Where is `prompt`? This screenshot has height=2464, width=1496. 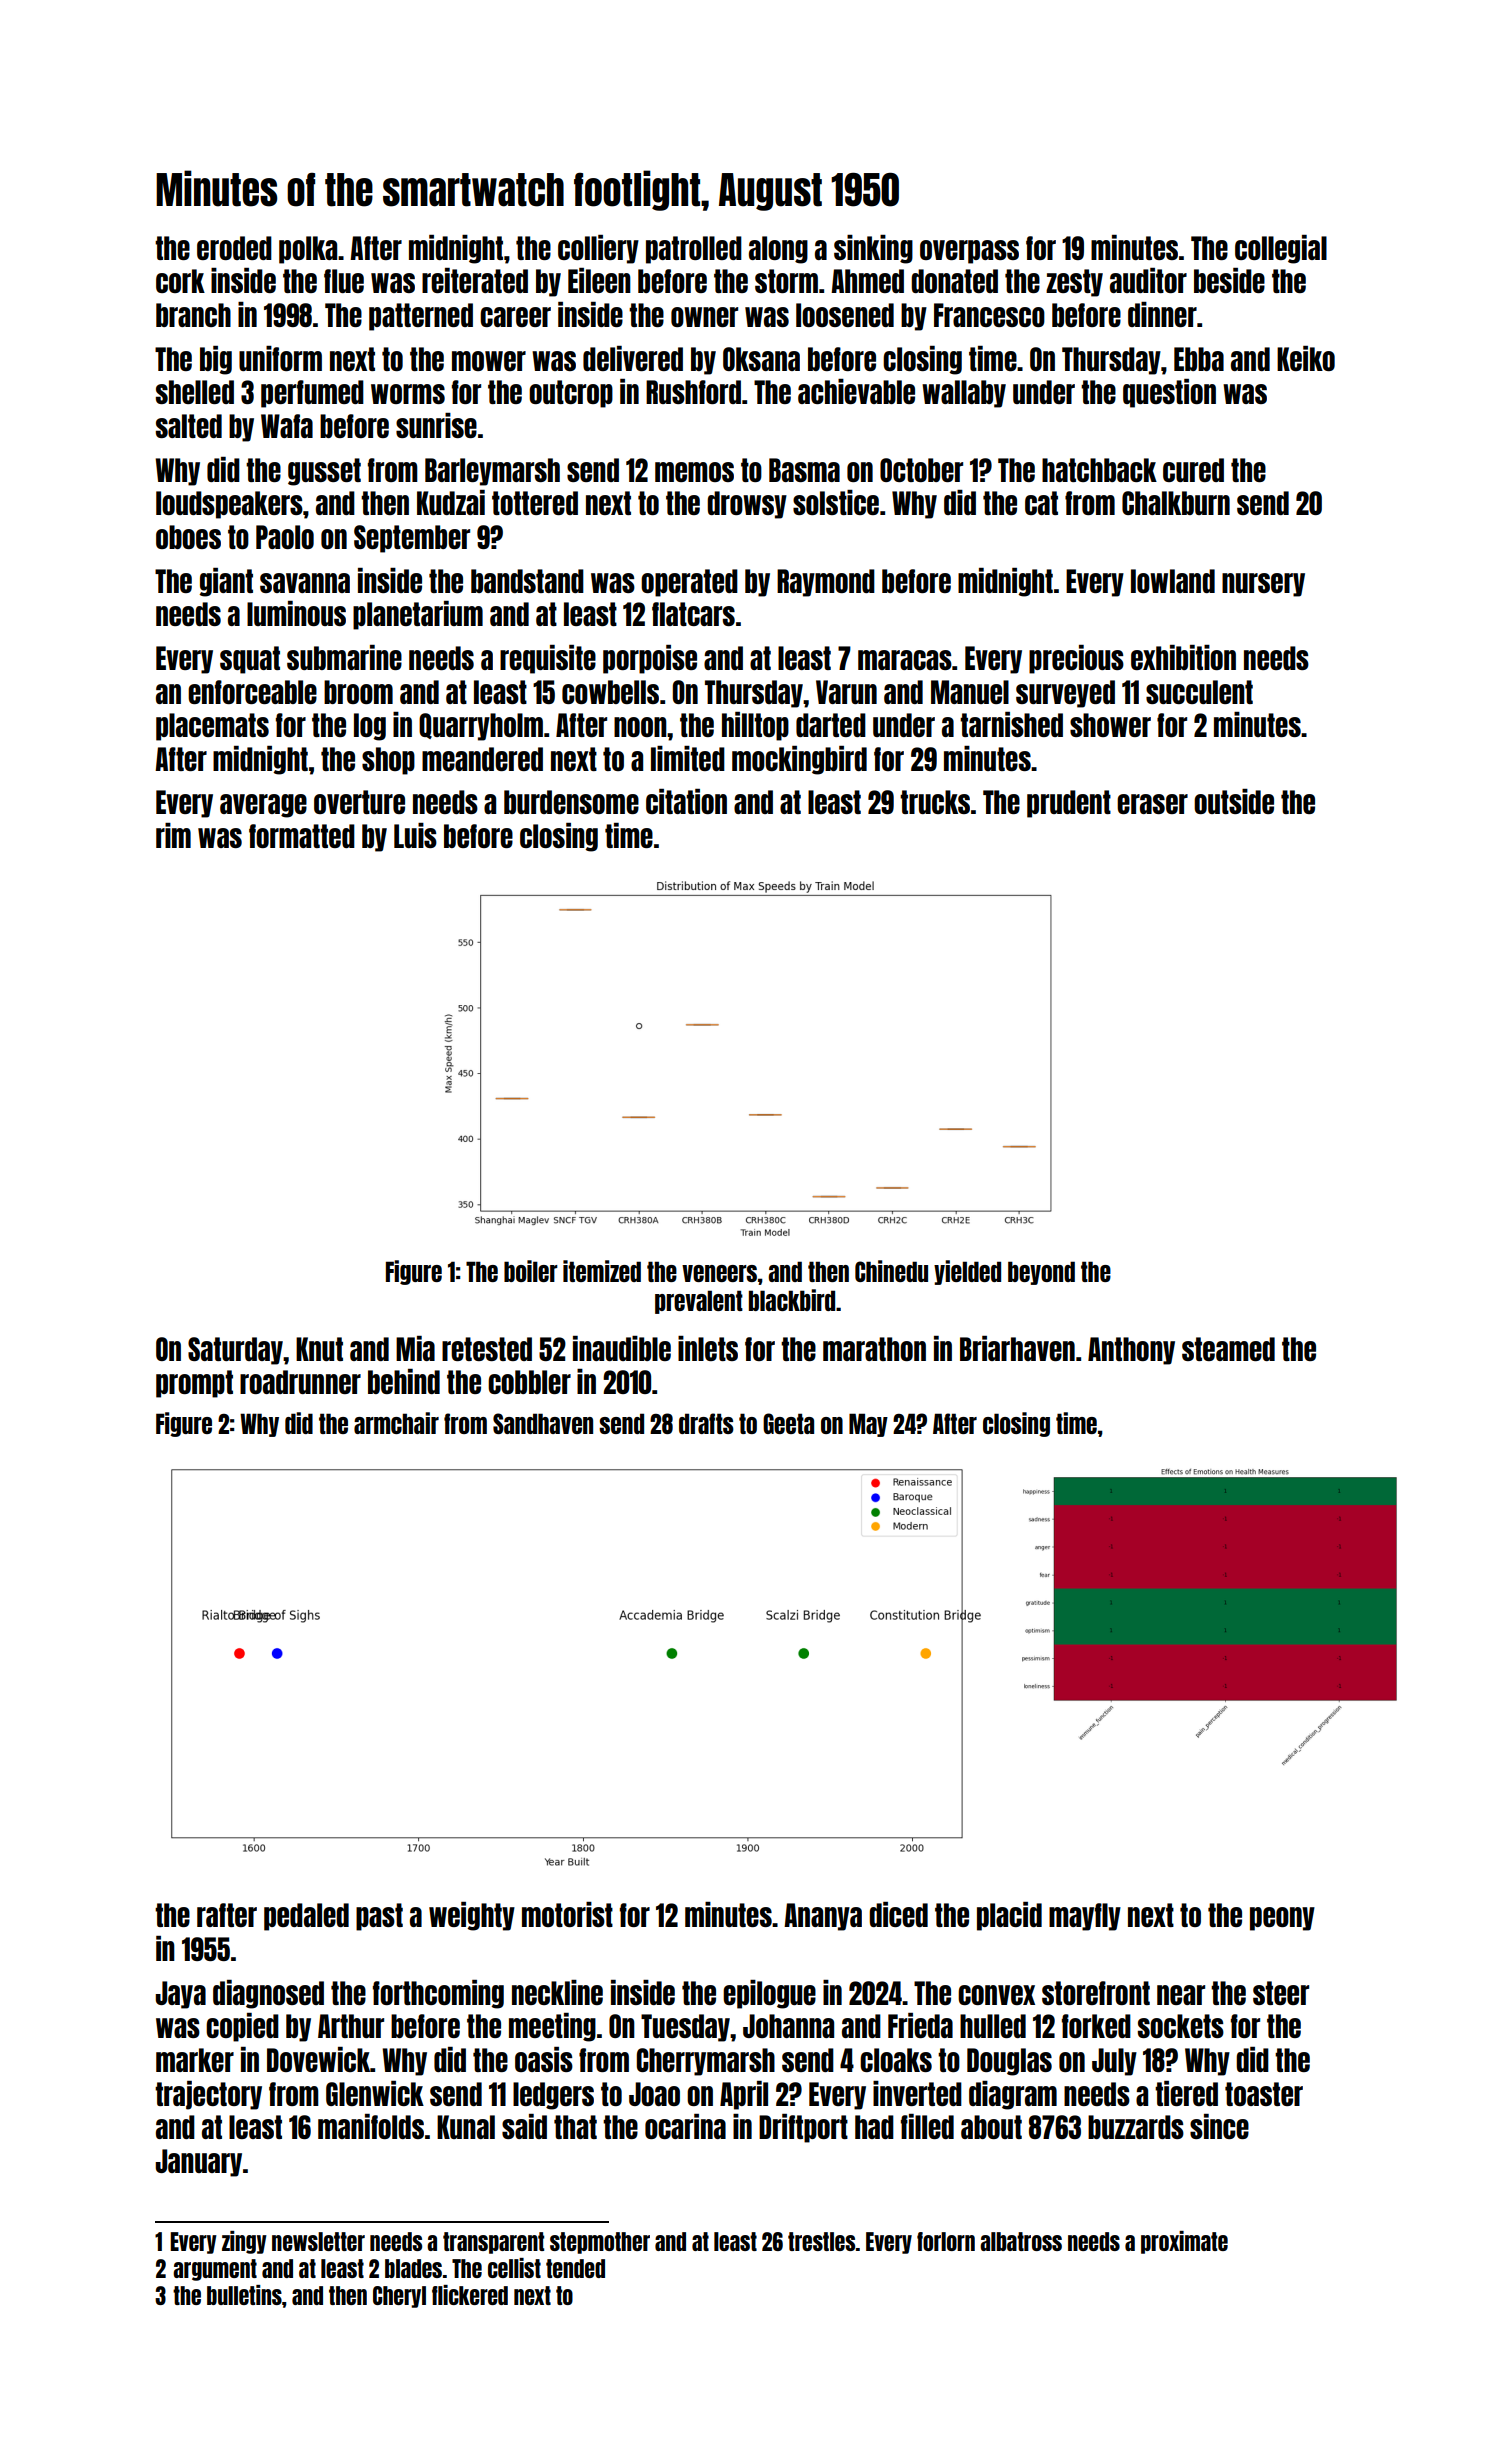 prompt is located at coordinates (194, 1384).
